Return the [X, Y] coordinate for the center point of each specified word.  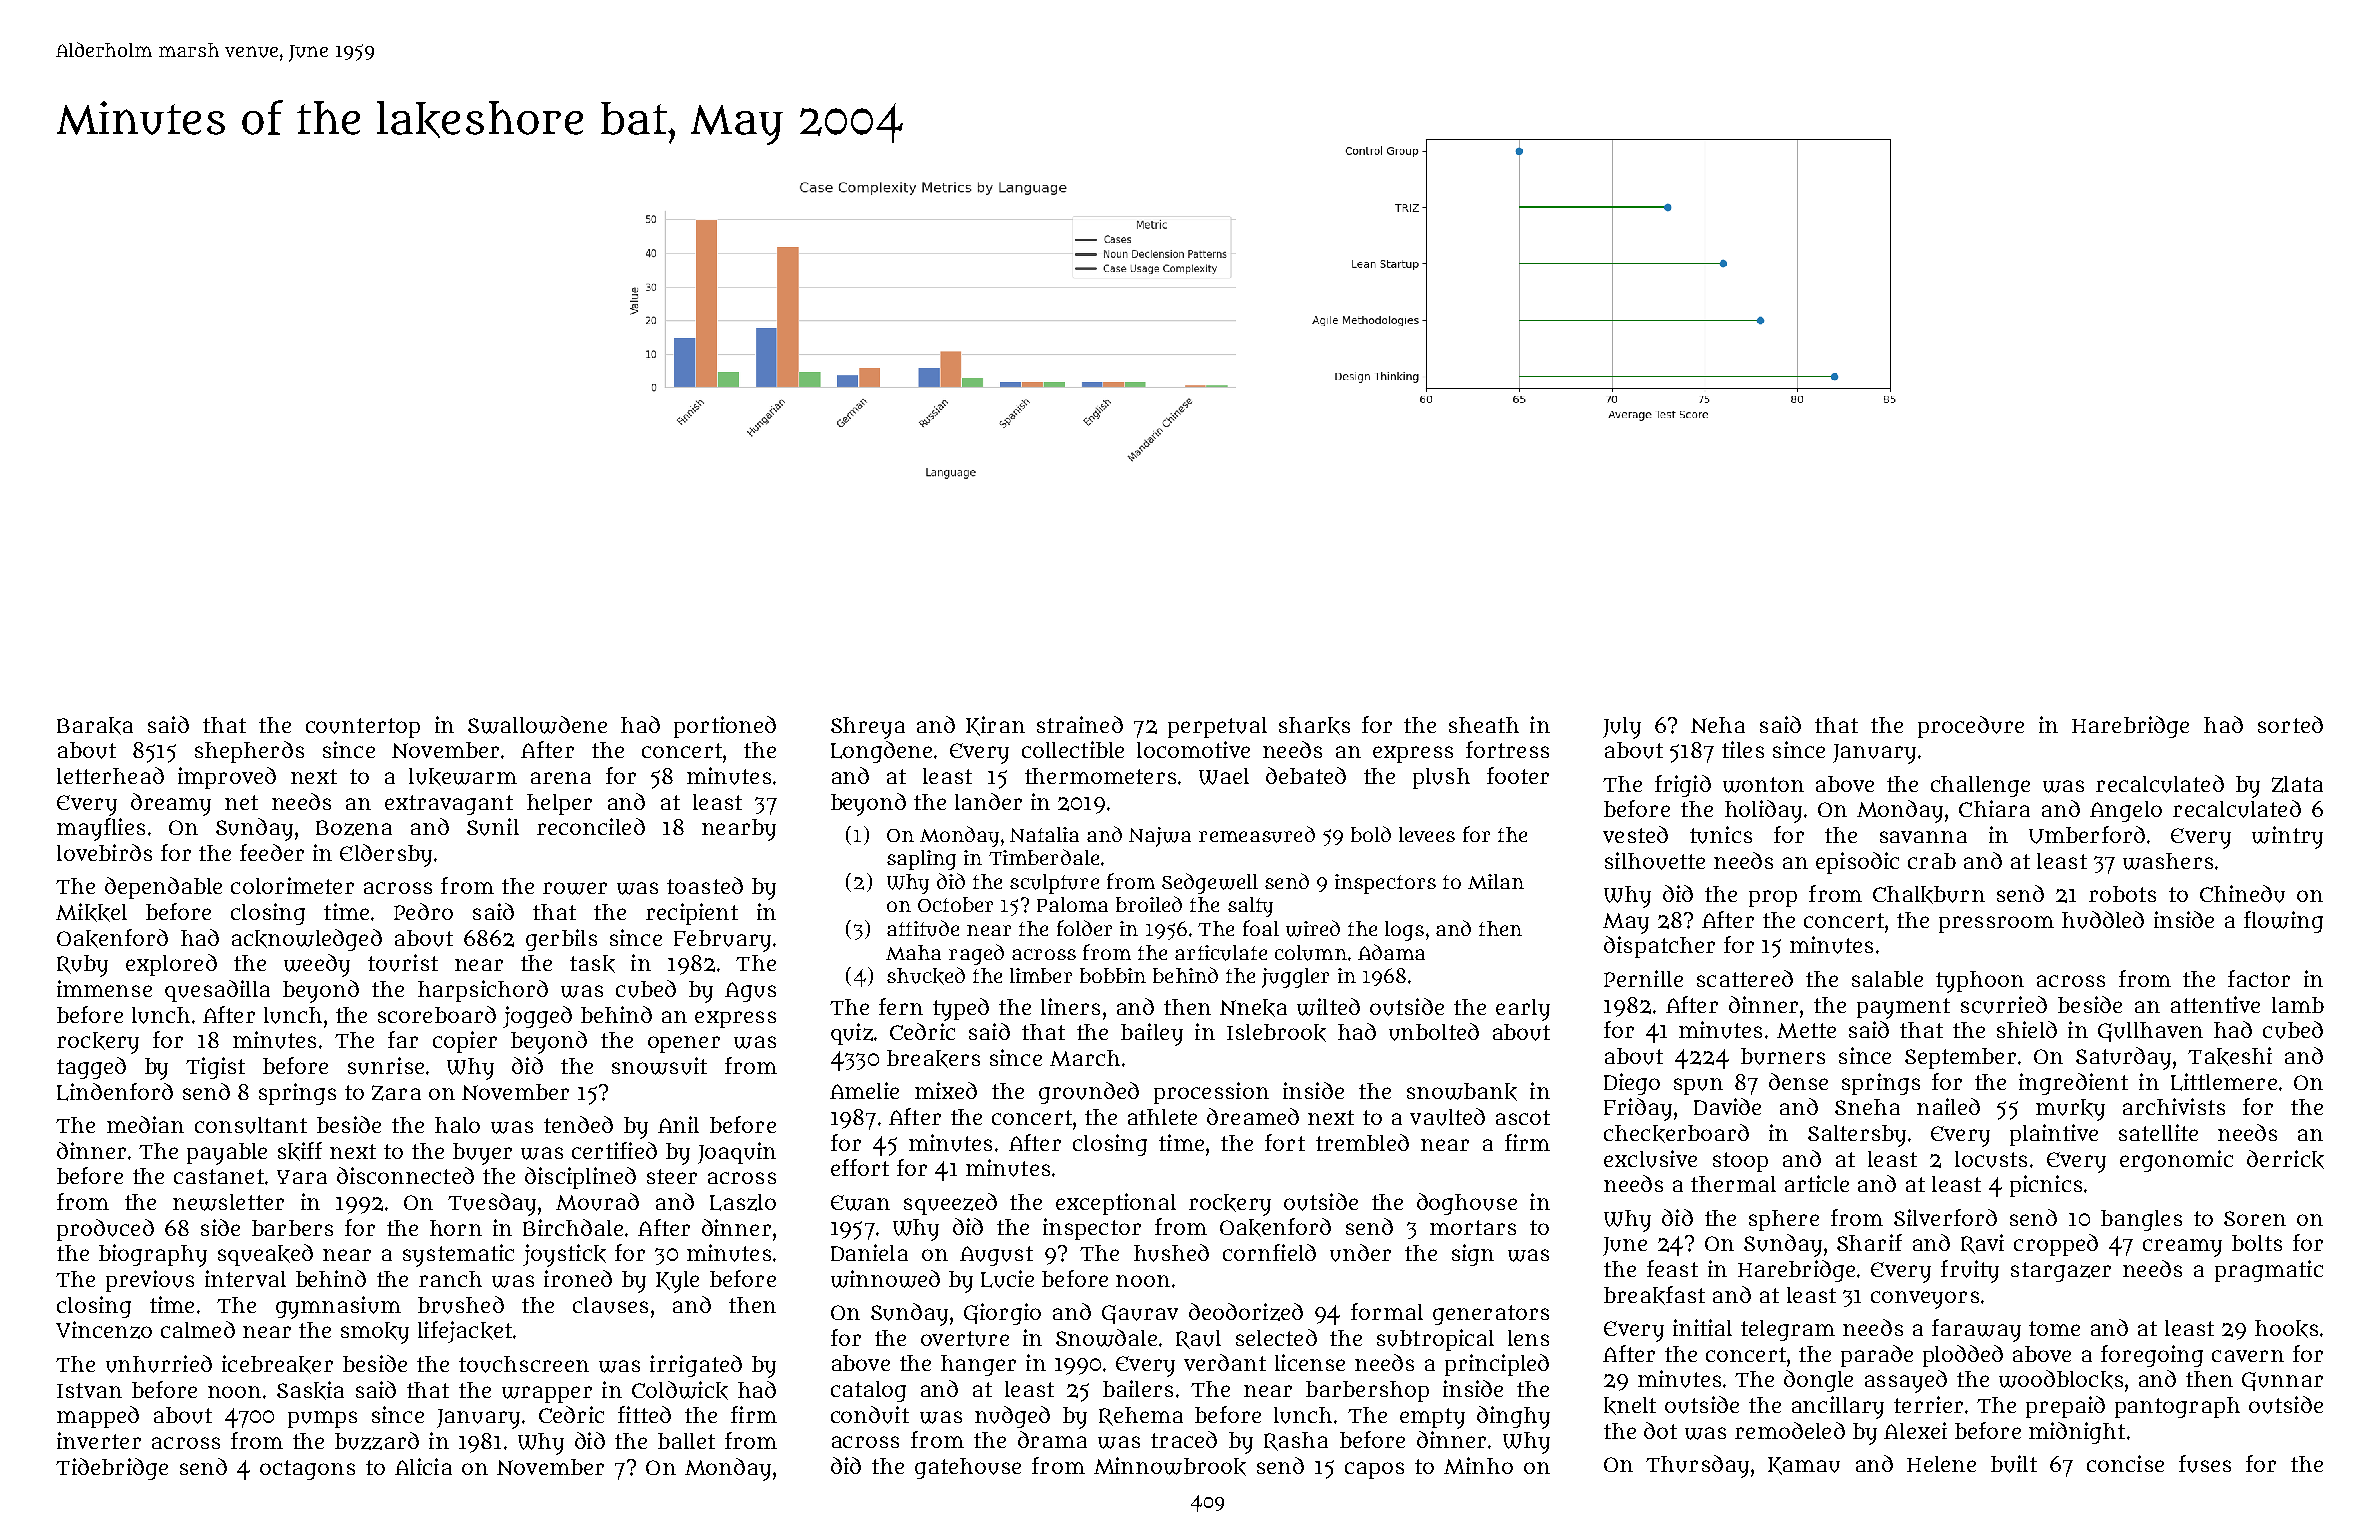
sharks [1314, 726]
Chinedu [2242, 894]
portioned [725, 727]
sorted [2290, 724]
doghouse [1467, 1204]
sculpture [1054, 884]
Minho [1478, 1465]
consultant [251, 1125]
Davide [1727, 1106]
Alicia [423, 1466]
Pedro [423, 911]
